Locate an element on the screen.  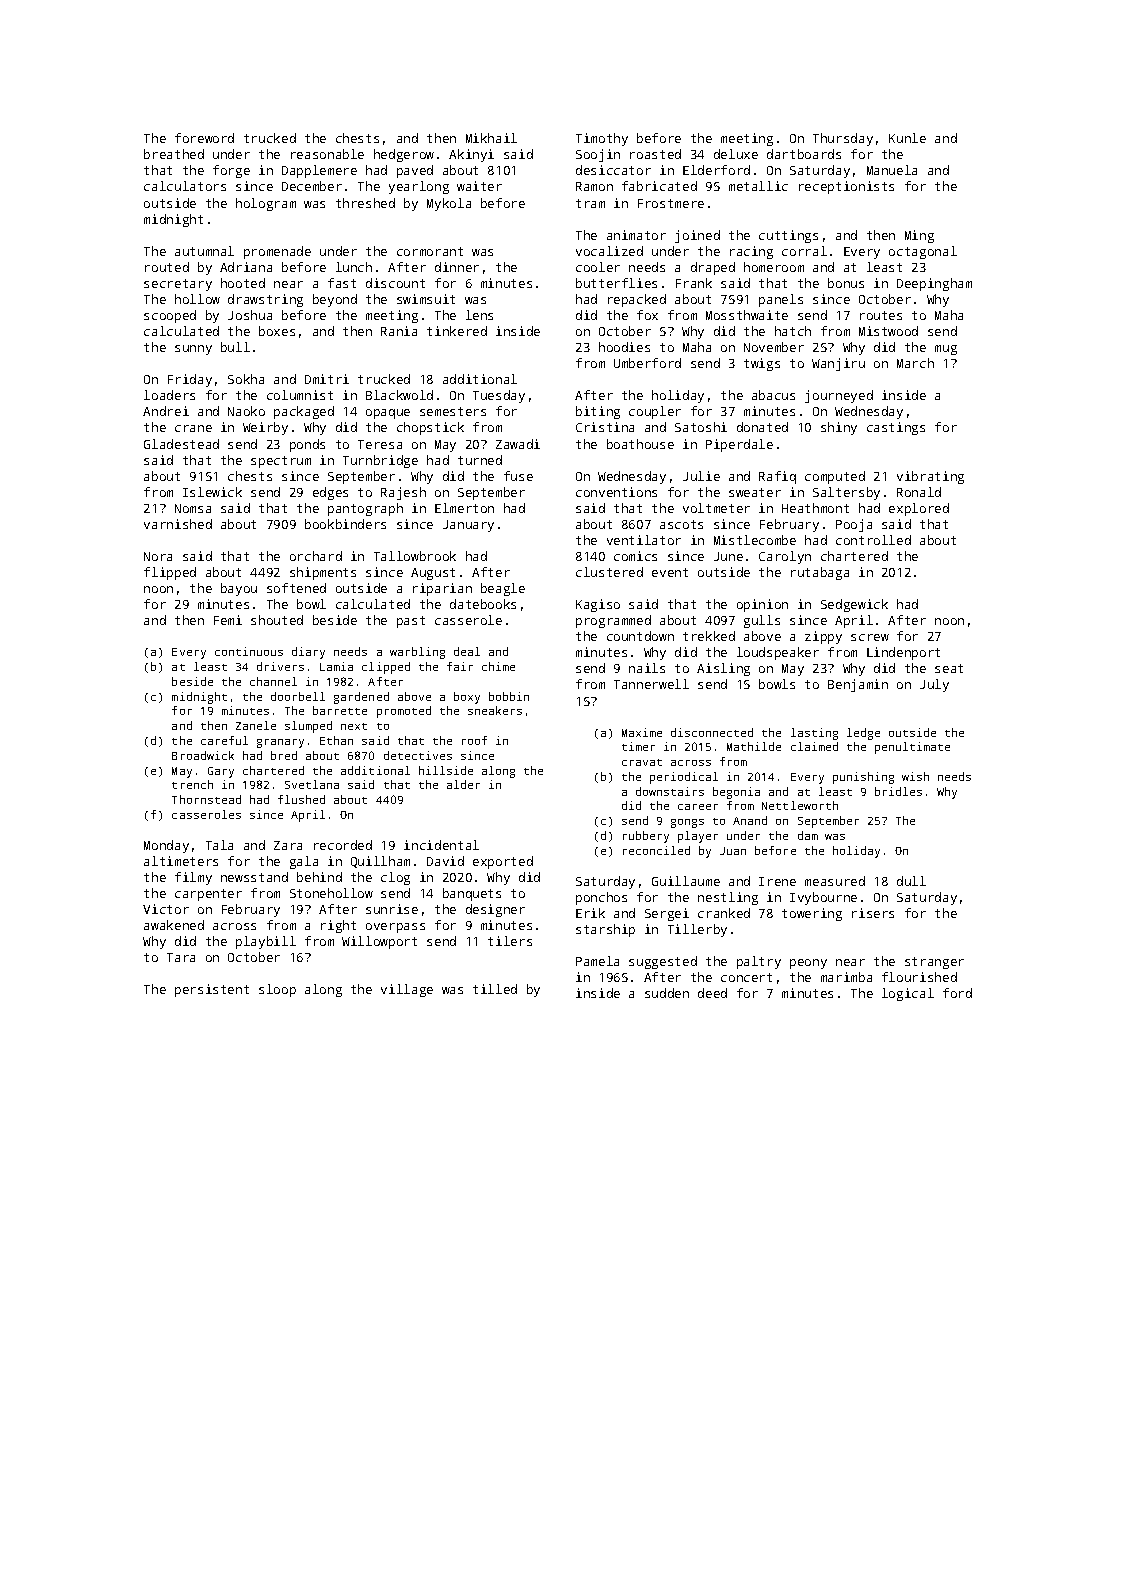
gardened is located at coordinates (361, 698).
